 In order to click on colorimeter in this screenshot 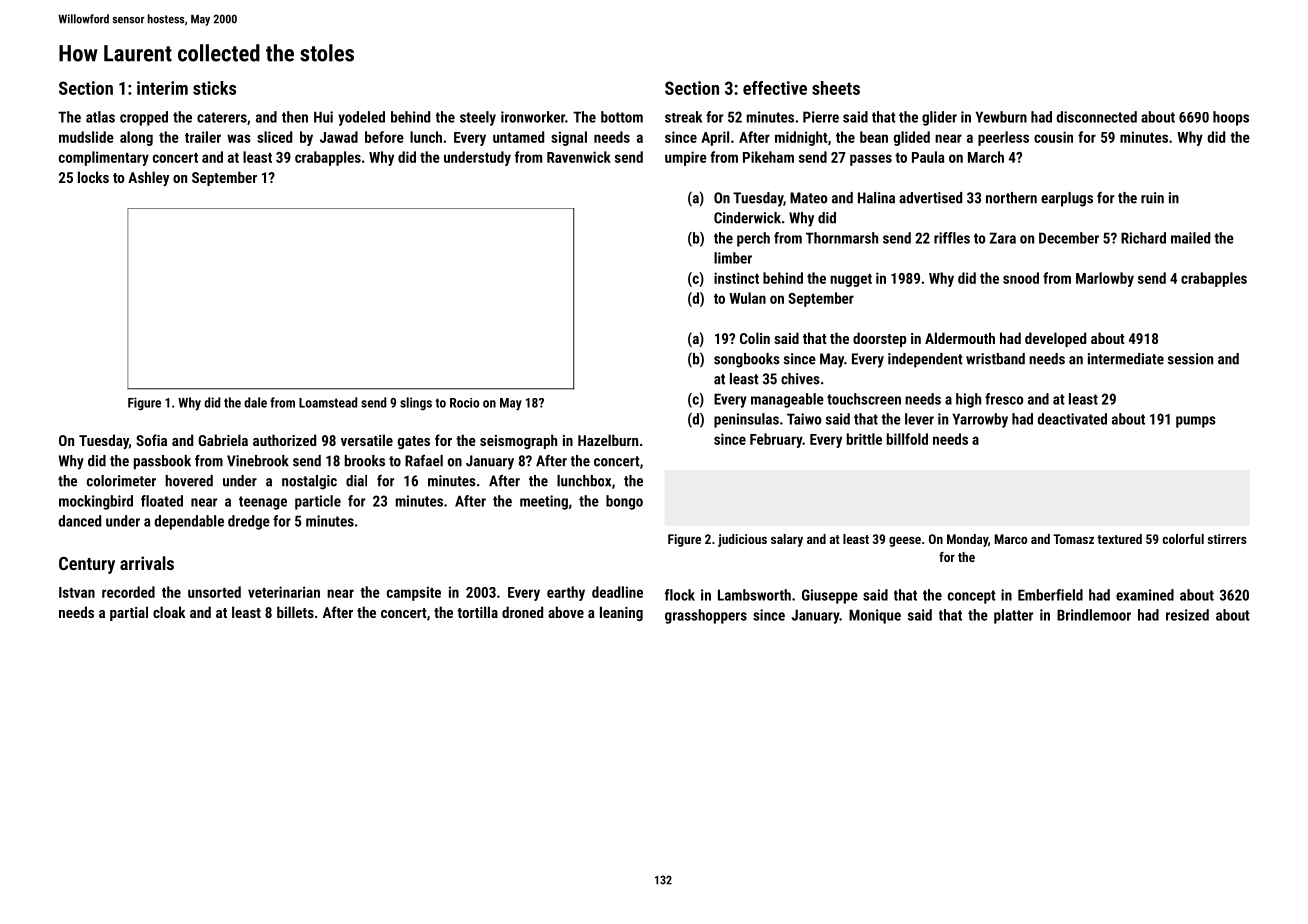, I will do `click(121, 481)`.
